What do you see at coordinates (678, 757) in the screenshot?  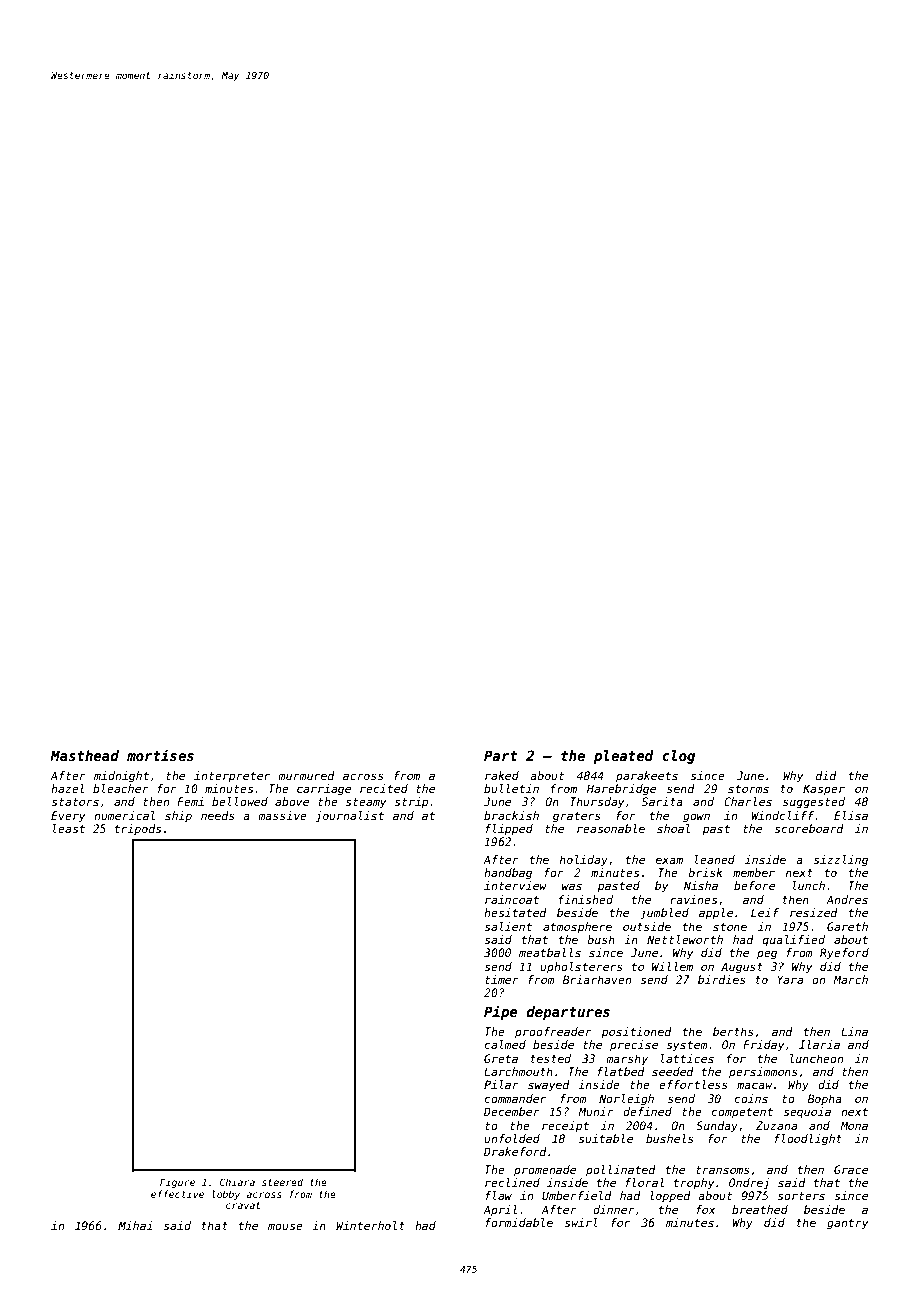 I see `clog` at bounding box center [678, 757].
